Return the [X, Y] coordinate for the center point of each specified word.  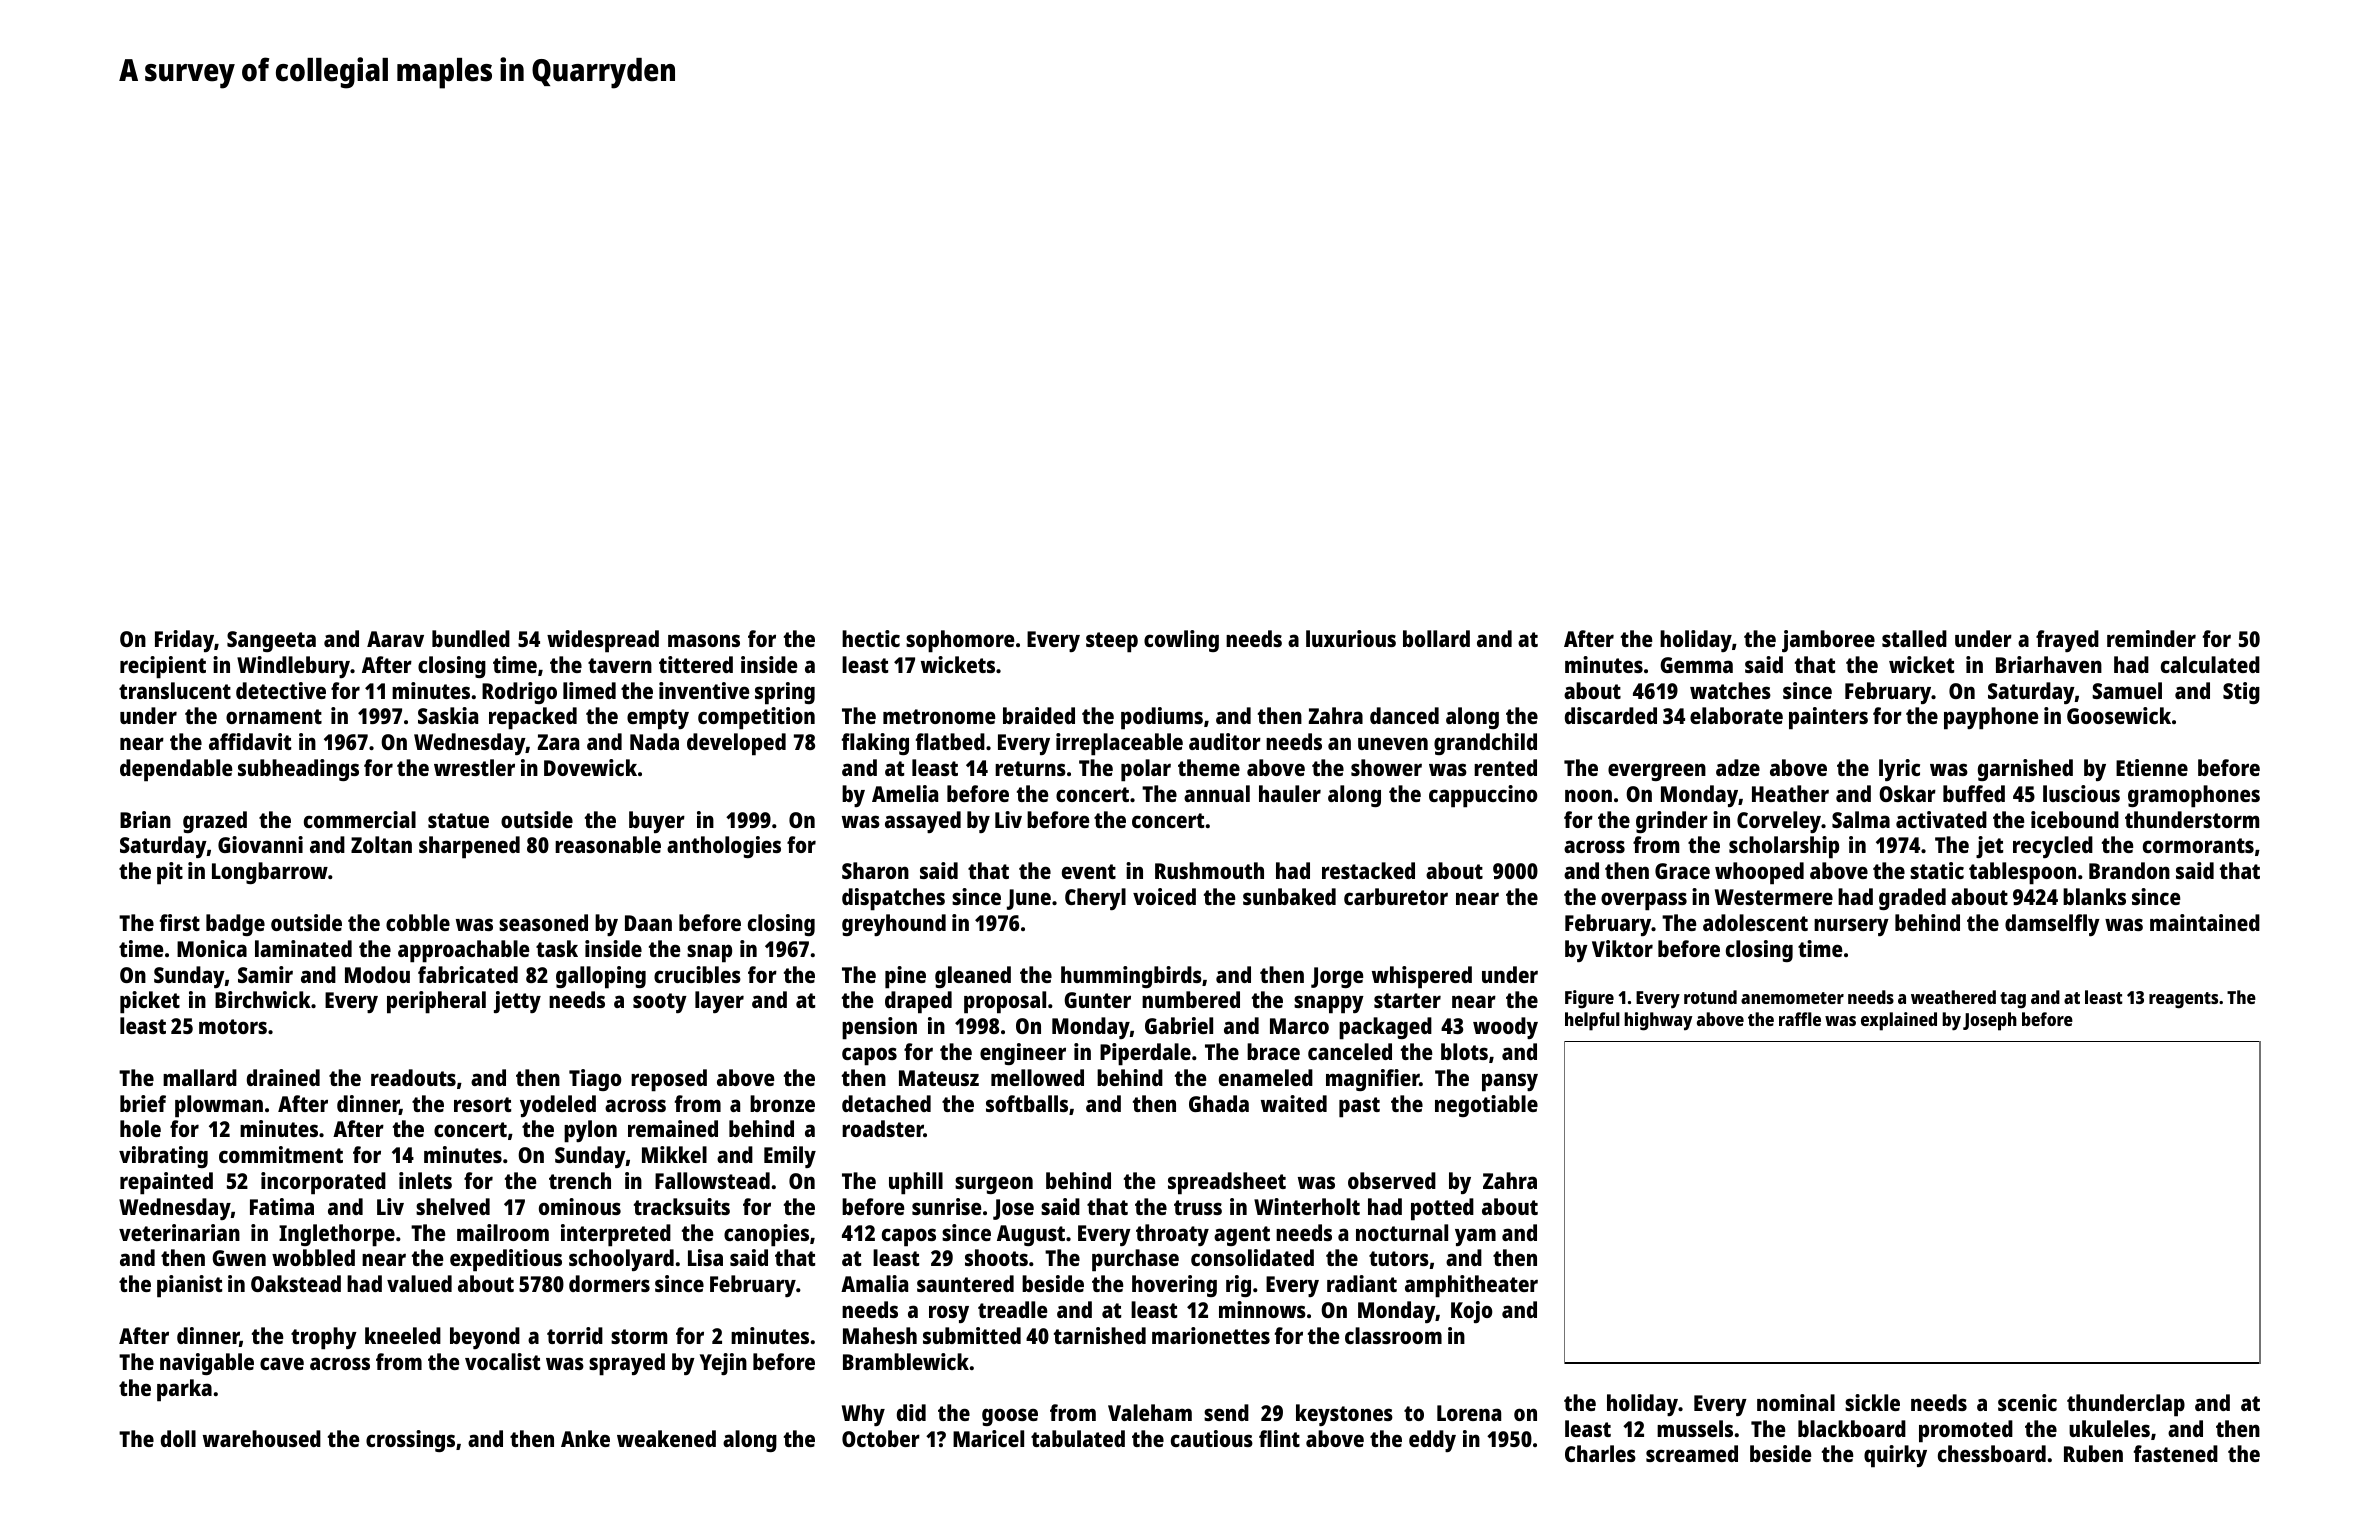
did [911, 1412]
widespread [603, 641]
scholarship [1784, 847]
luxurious [1351, 638]
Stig [2241, 693]
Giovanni [260, 844]
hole [140, 1128]
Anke [585, 1438]
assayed [923, 822]
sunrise [946, 1206]
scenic [2027, 1402]
